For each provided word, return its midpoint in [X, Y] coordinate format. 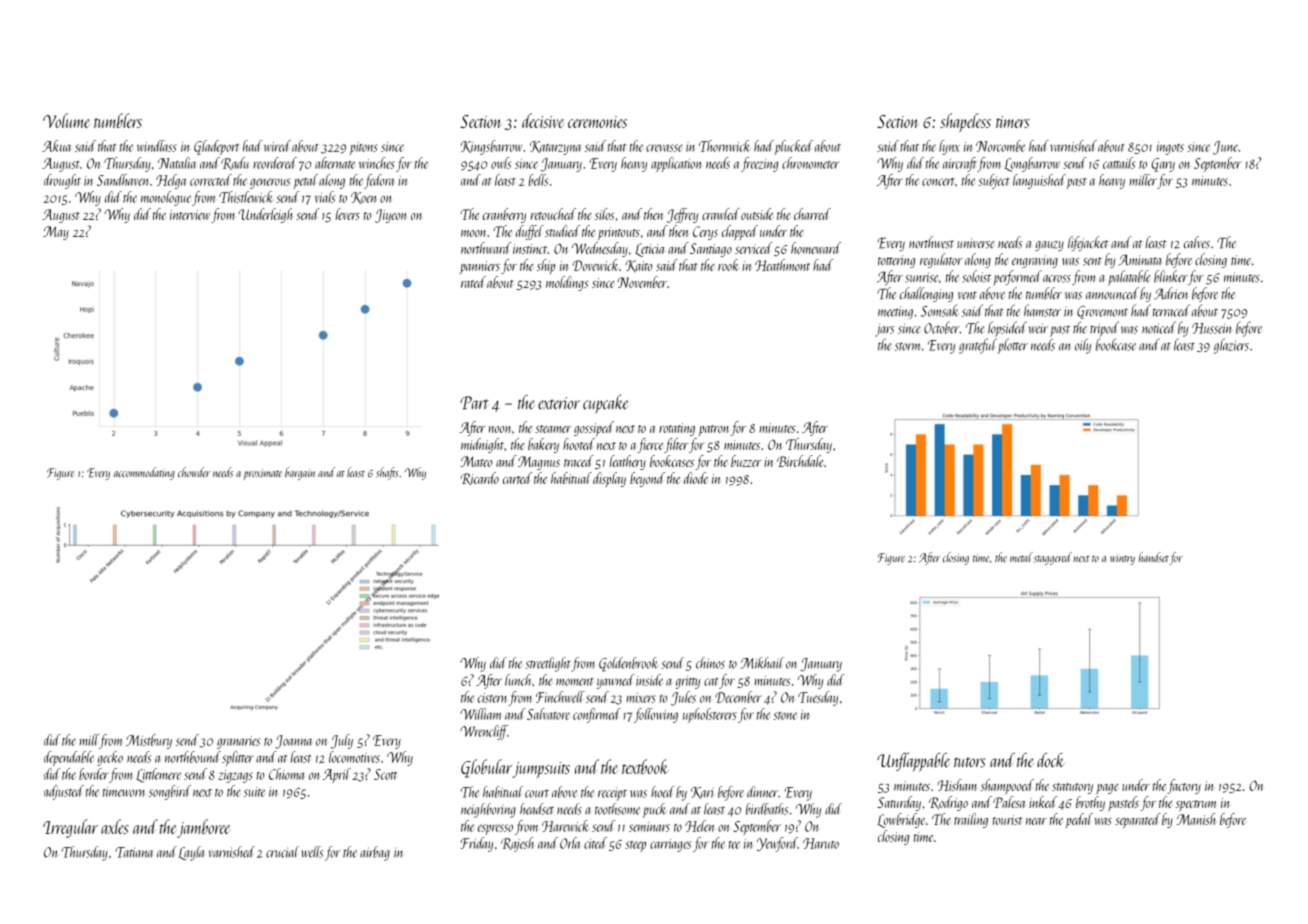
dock [1051, 760]
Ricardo [479, 479]
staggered [1053, 558]
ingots [1170, 148]
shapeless [965, 122]
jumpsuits [541, 770]
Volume [66, 120]
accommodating [144, 473]
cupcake [606, 404]
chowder [194, 472]
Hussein [1212, 328]
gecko [110, 758]
